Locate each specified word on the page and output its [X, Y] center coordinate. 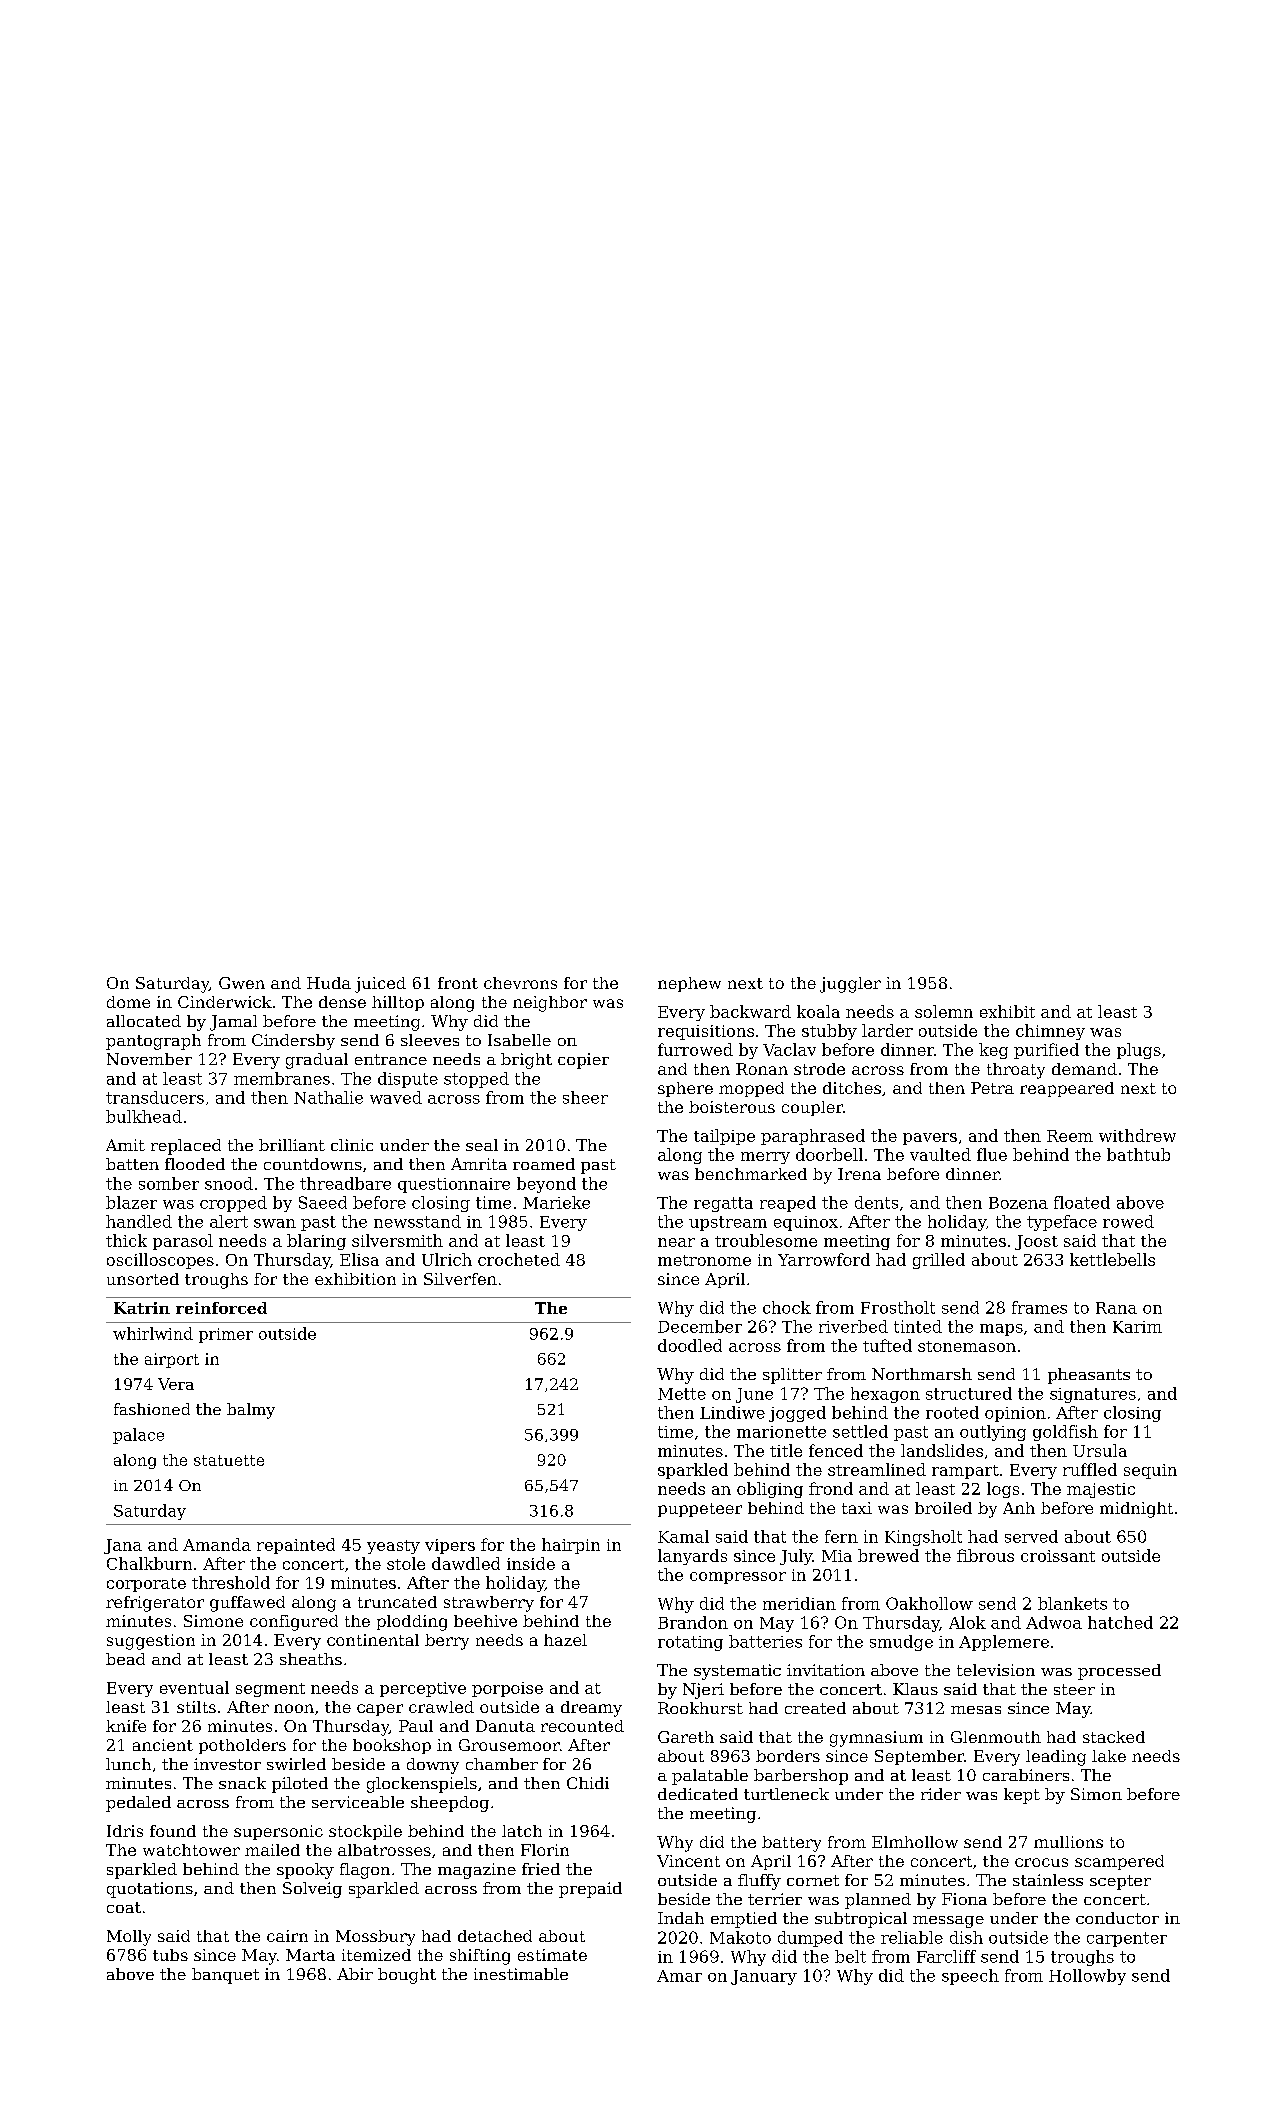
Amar [679, 1976]
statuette [229, 1460]
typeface [1062, 1223]
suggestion [151, 1642]
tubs [170, 1955]
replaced [186, 1147]
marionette [781, 1432]
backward [750, 1011]
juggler [850, 985]
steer [1074, 1689]
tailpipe [724, 1137]
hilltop [398, 1003]
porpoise [507, 1689]
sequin [1150, 1471]
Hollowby [1087, 1977]
